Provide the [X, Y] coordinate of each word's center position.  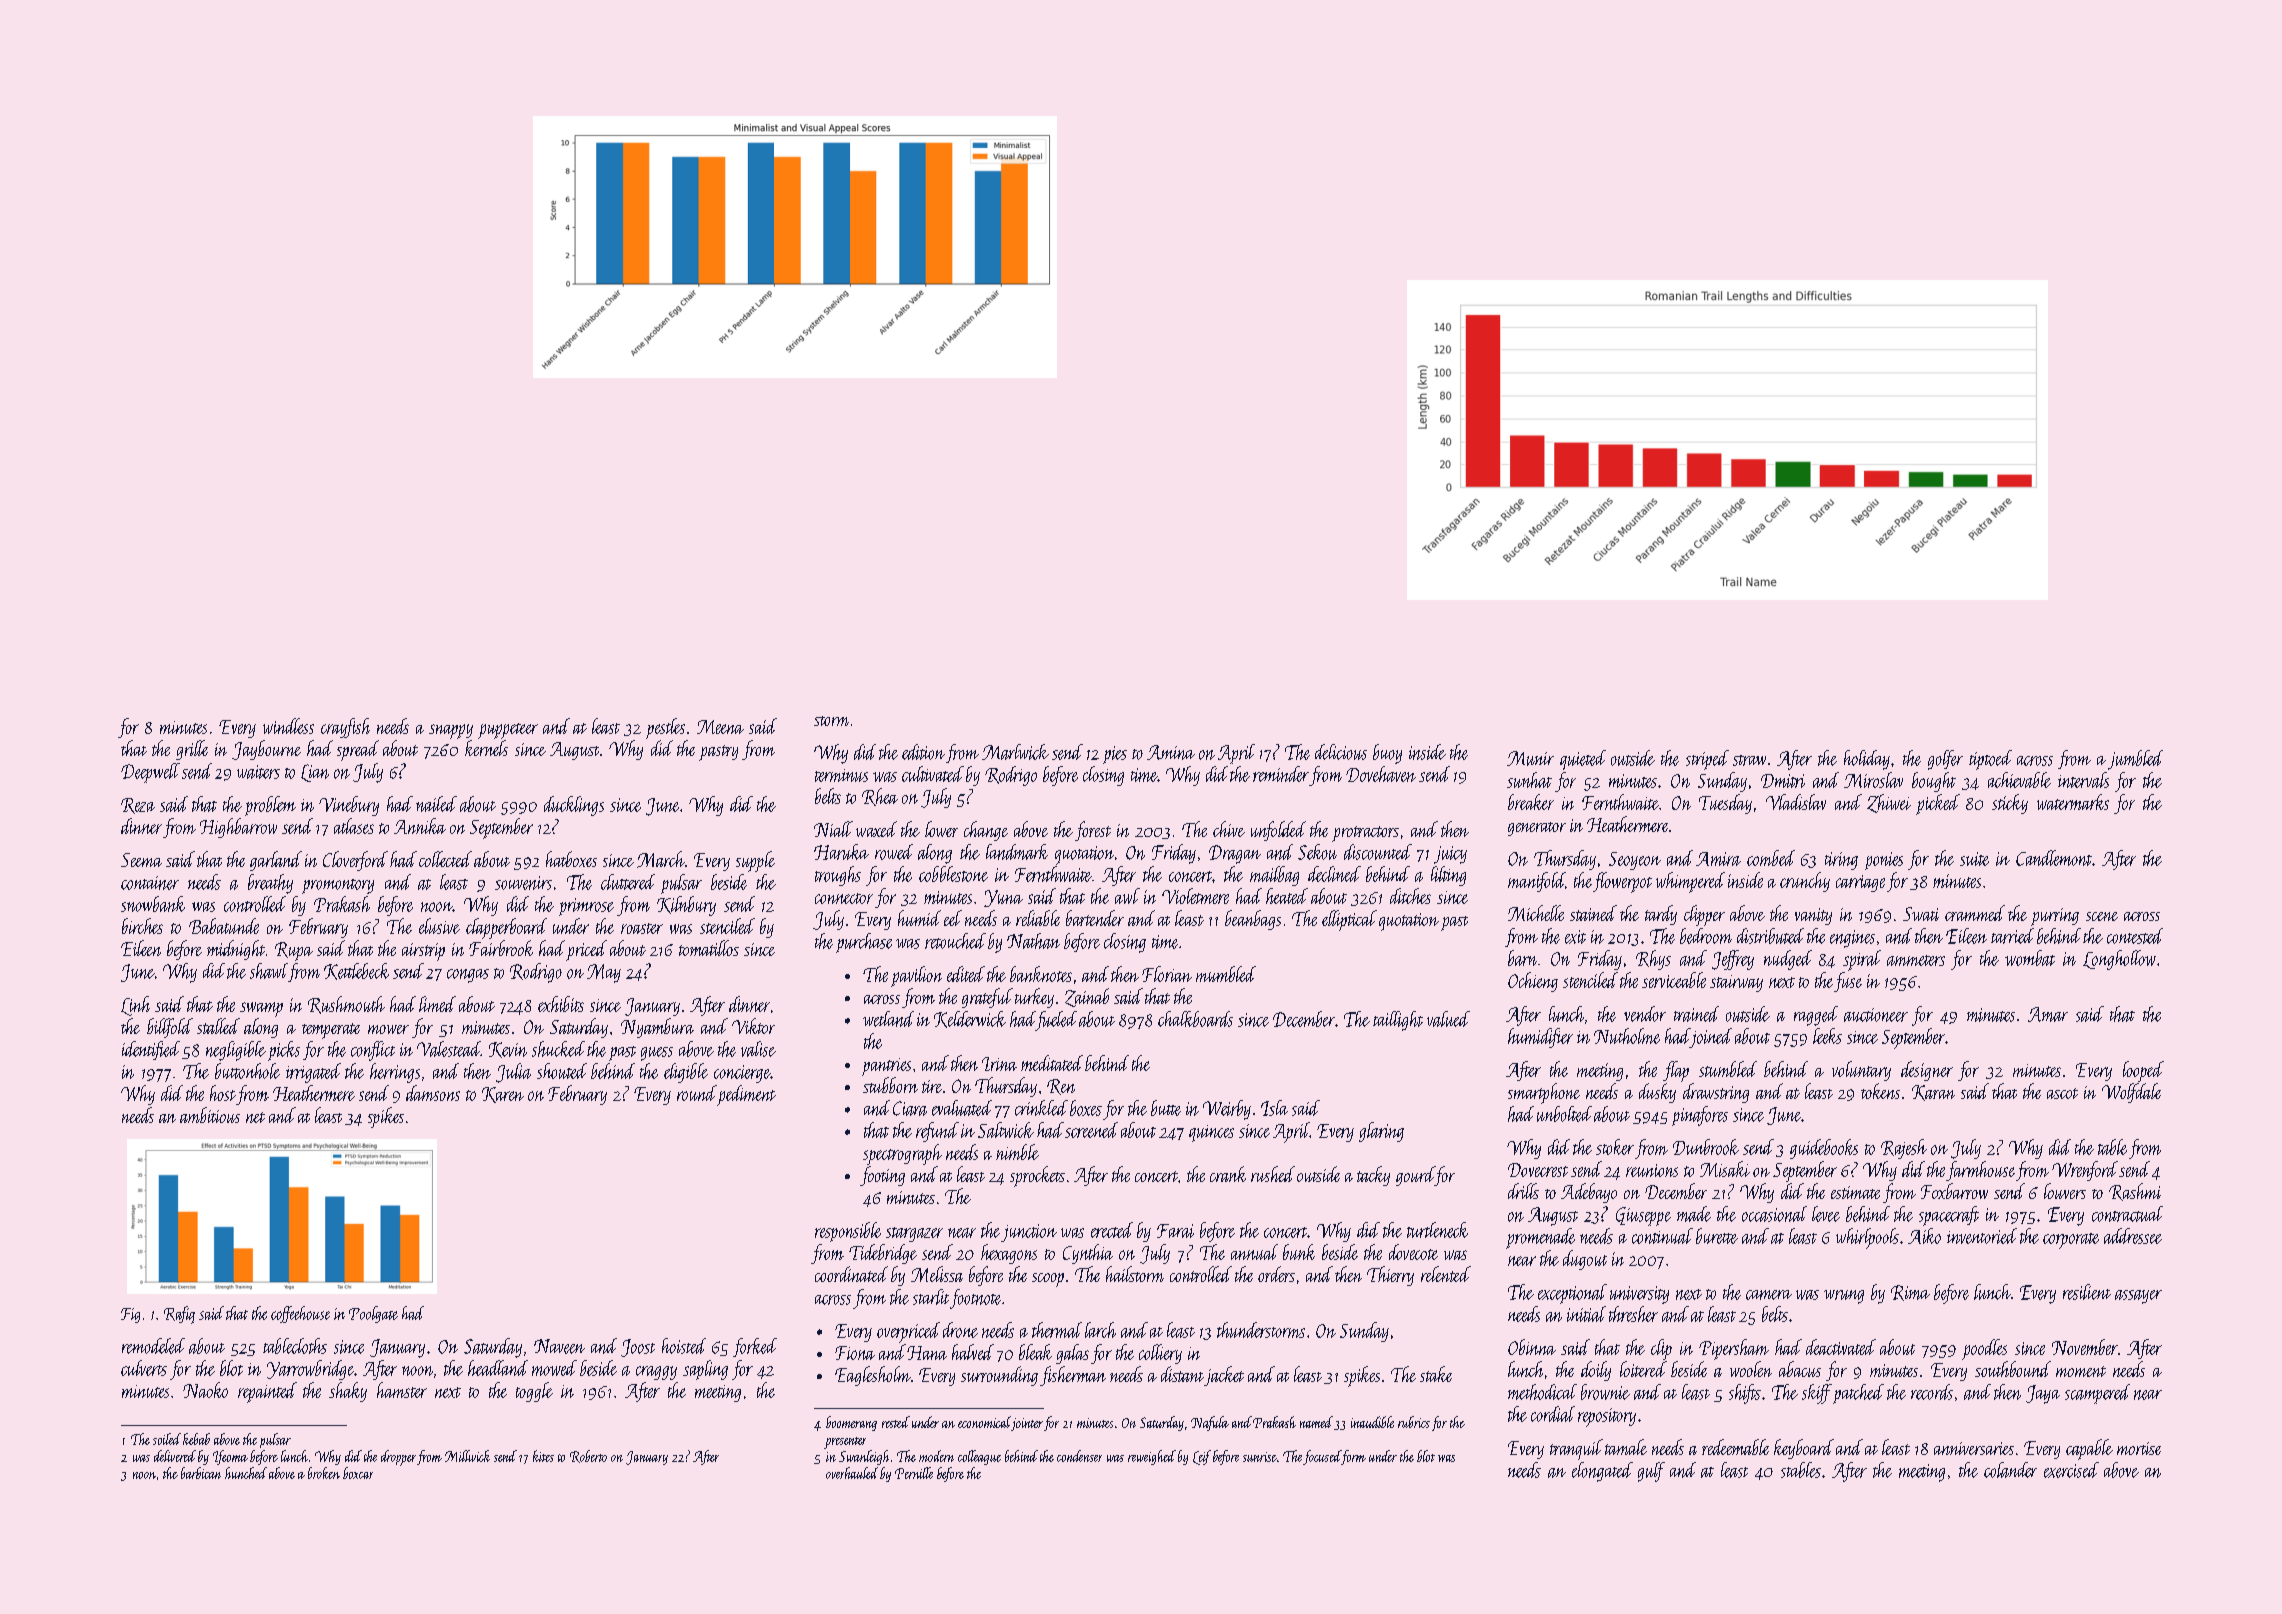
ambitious [210, 1115]
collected [445, 859]
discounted [1378, 852]
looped [2143, 1071]
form [1353, 1457]
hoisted [684, 1346]
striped [1707, 760]
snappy [451, 731]
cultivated [933, 774]
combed [1771, 858]
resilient [2087, 1292]
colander [2010, 1470]
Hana [927, 1353]
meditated [1052, 1063]
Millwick [467, 1456]
